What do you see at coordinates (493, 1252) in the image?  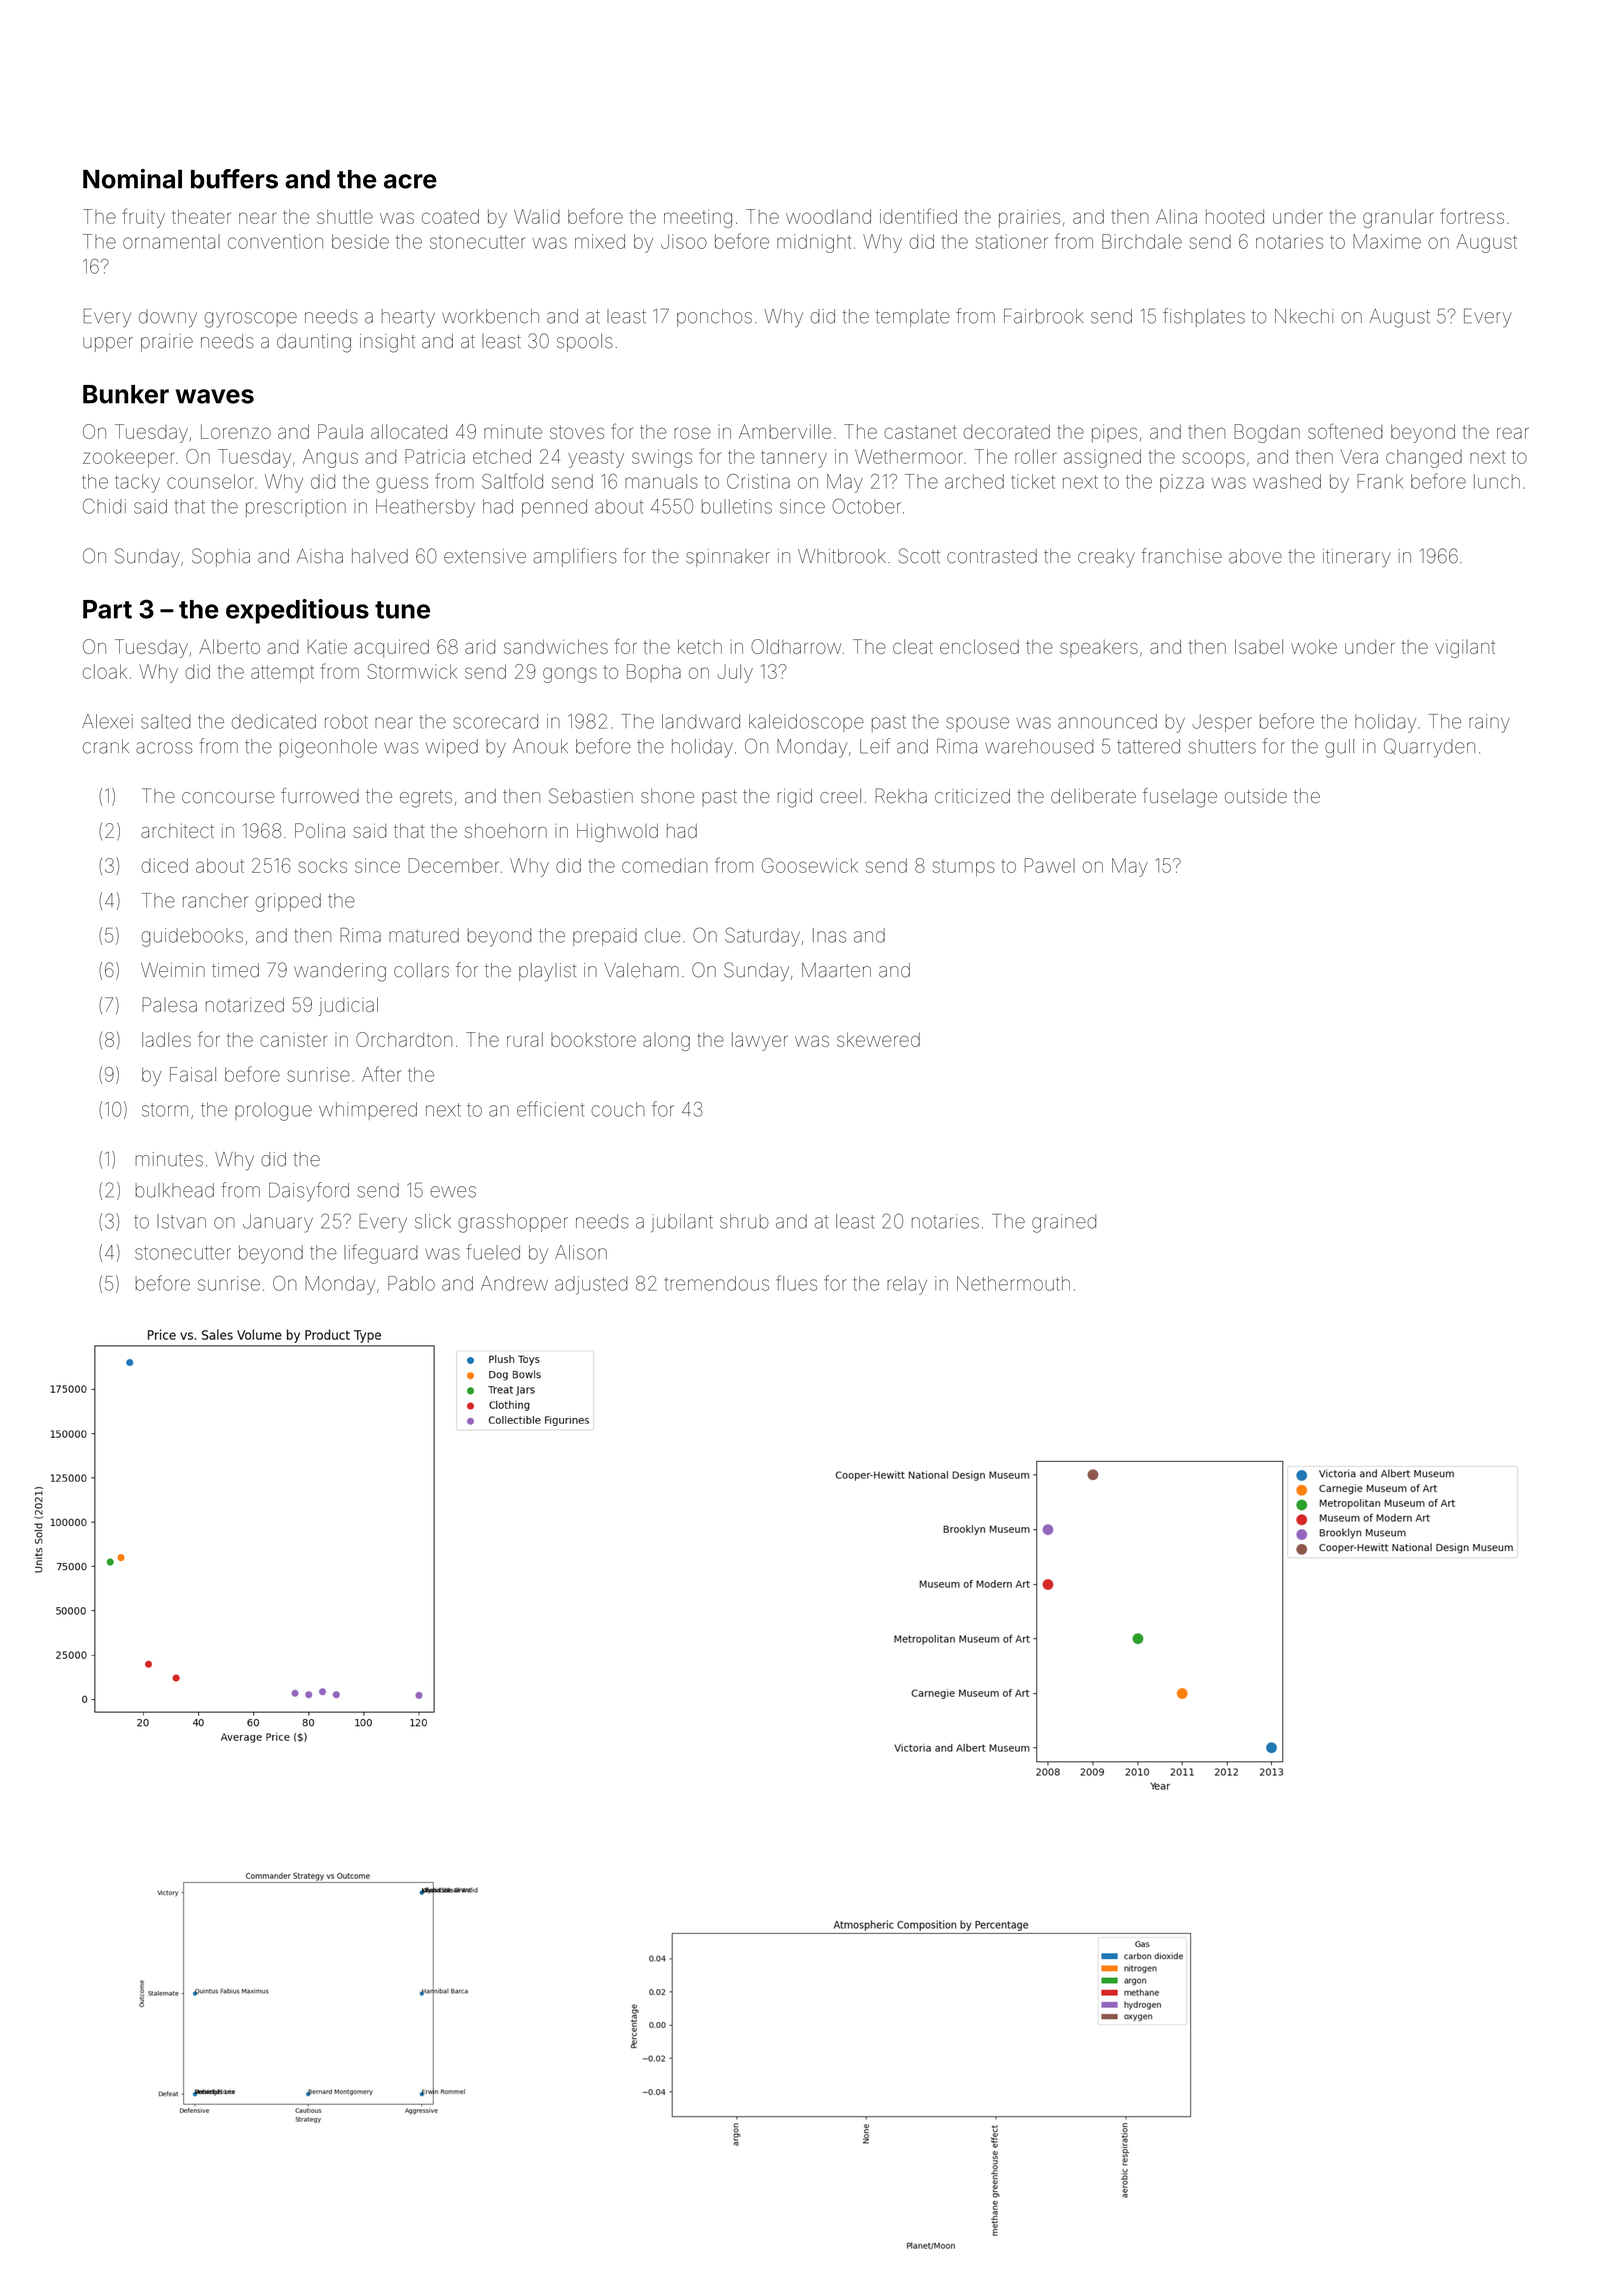 I see `fueled` at bounding box center [493, 1252].
